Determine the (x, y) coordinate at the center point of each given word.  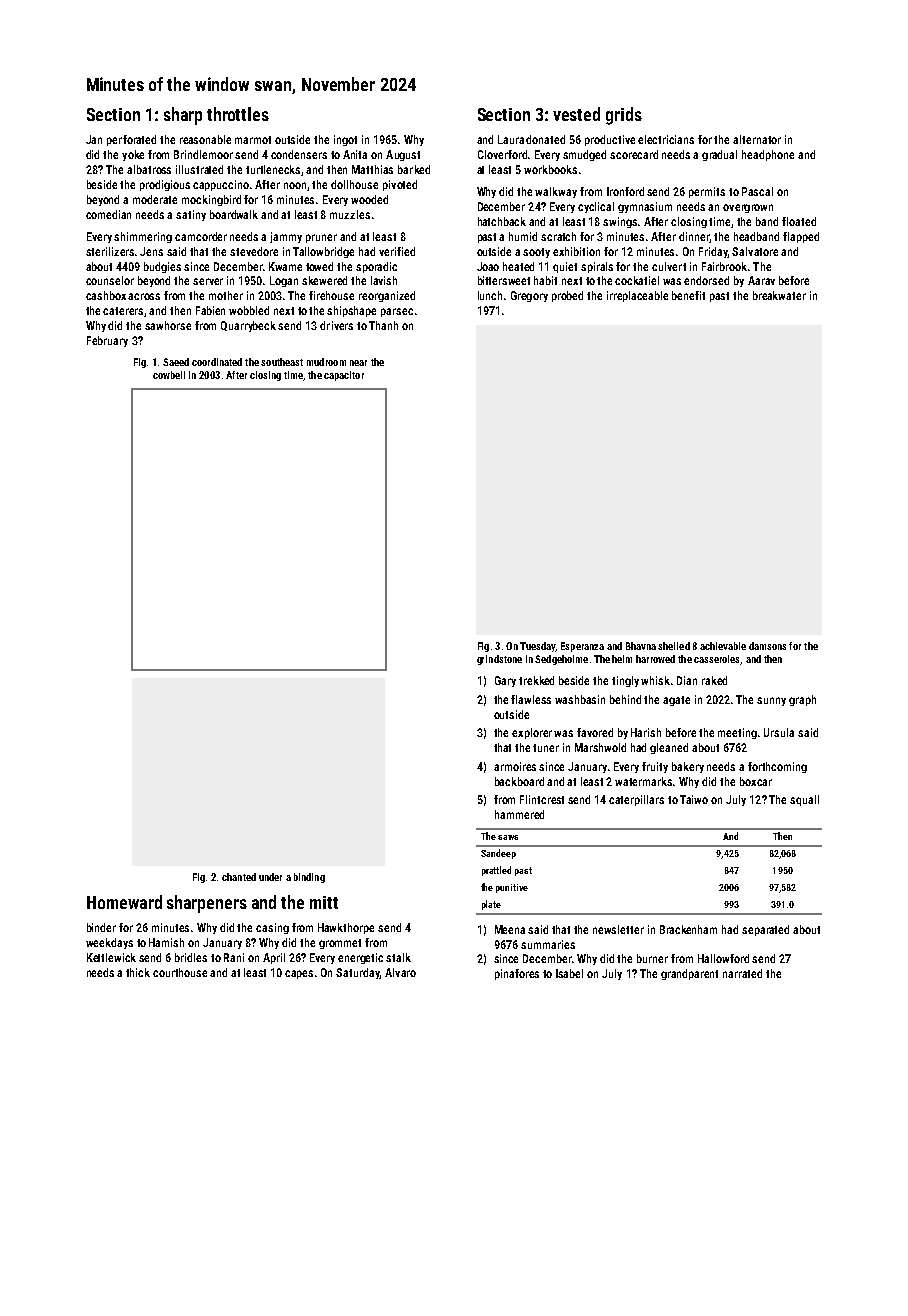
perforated (131, 140)
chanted (239, 877)
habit (545, 280)
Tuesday (538, 647)
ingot (345, 140)
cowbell (169, 375)
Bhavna (641, 646)
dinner (694, 237)
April (274, 958)
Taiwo (694, 799)
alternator (757, 139)
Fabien (210, 310)
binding (309, 878)
